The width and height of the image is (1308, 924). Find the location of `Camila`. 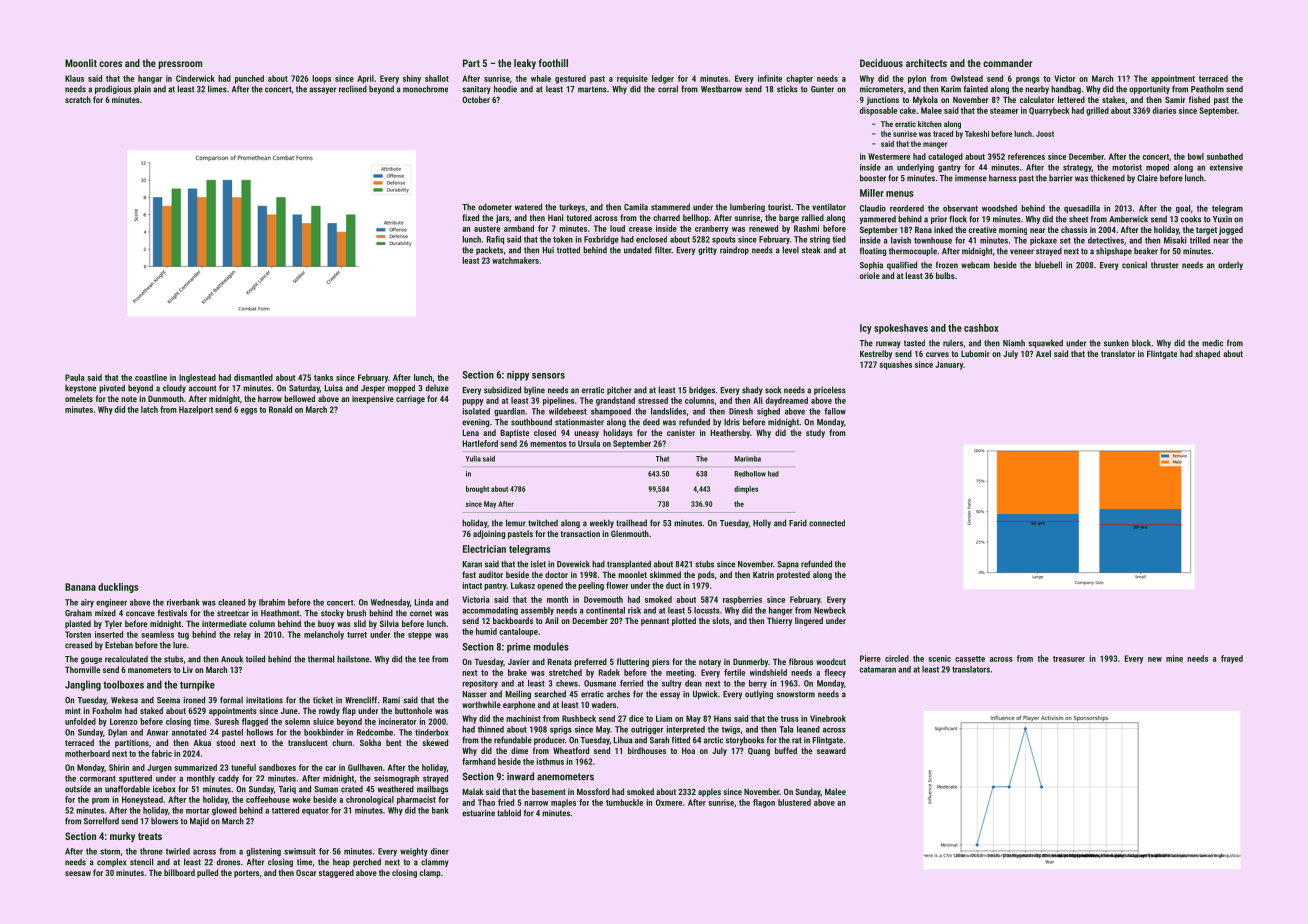

Camila is located at coordinates (636, 207).
